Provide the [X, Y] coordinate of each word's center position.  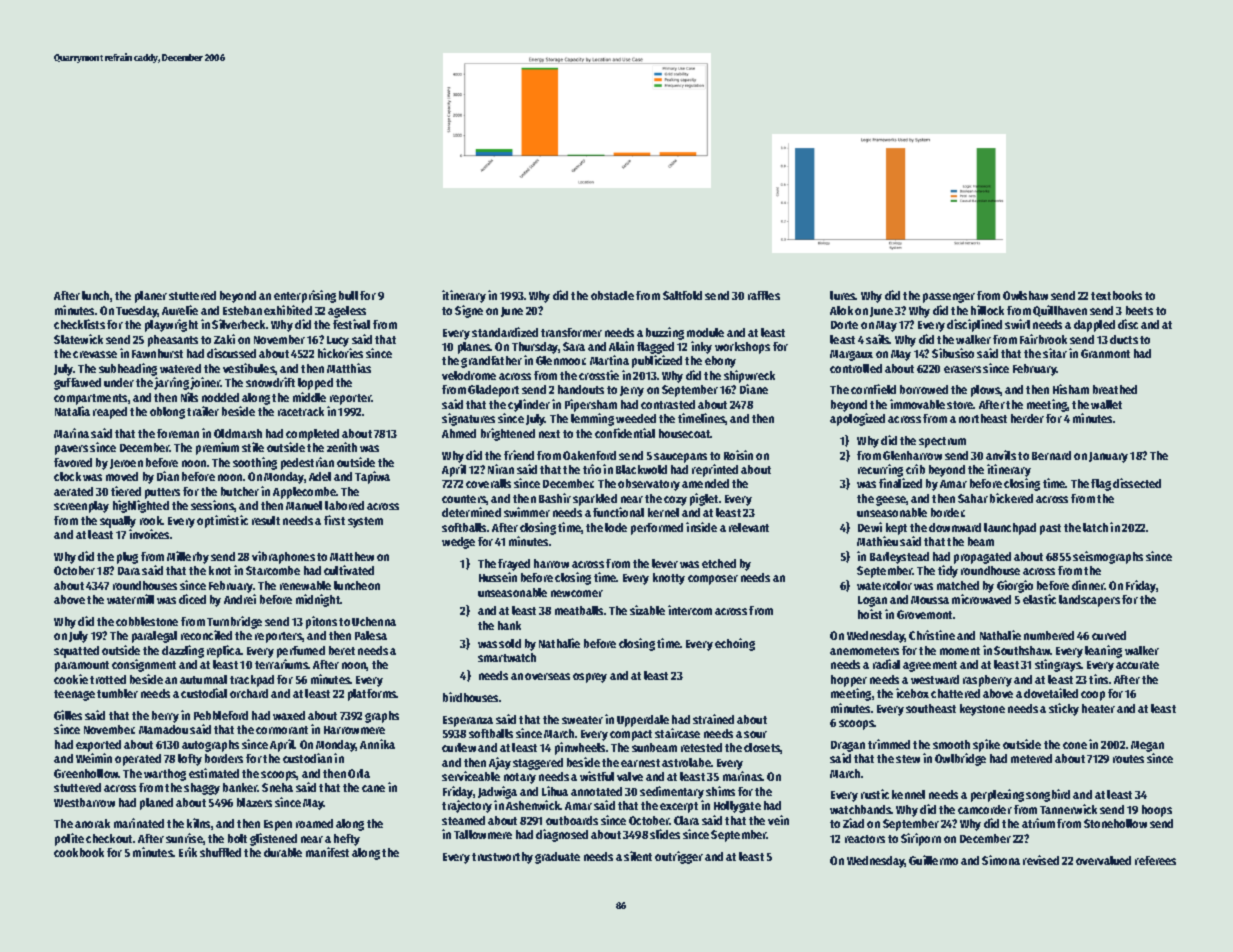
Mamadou [163, 729]
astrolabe [686, 762]
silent [638, 856]
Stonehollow [1115, 823]
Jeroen [126, 464]
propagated [982, 558]
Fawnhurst [157, 353]
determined [471, 512]
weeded [636, 418]
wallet [1106, 404]
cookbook [79, 852]
